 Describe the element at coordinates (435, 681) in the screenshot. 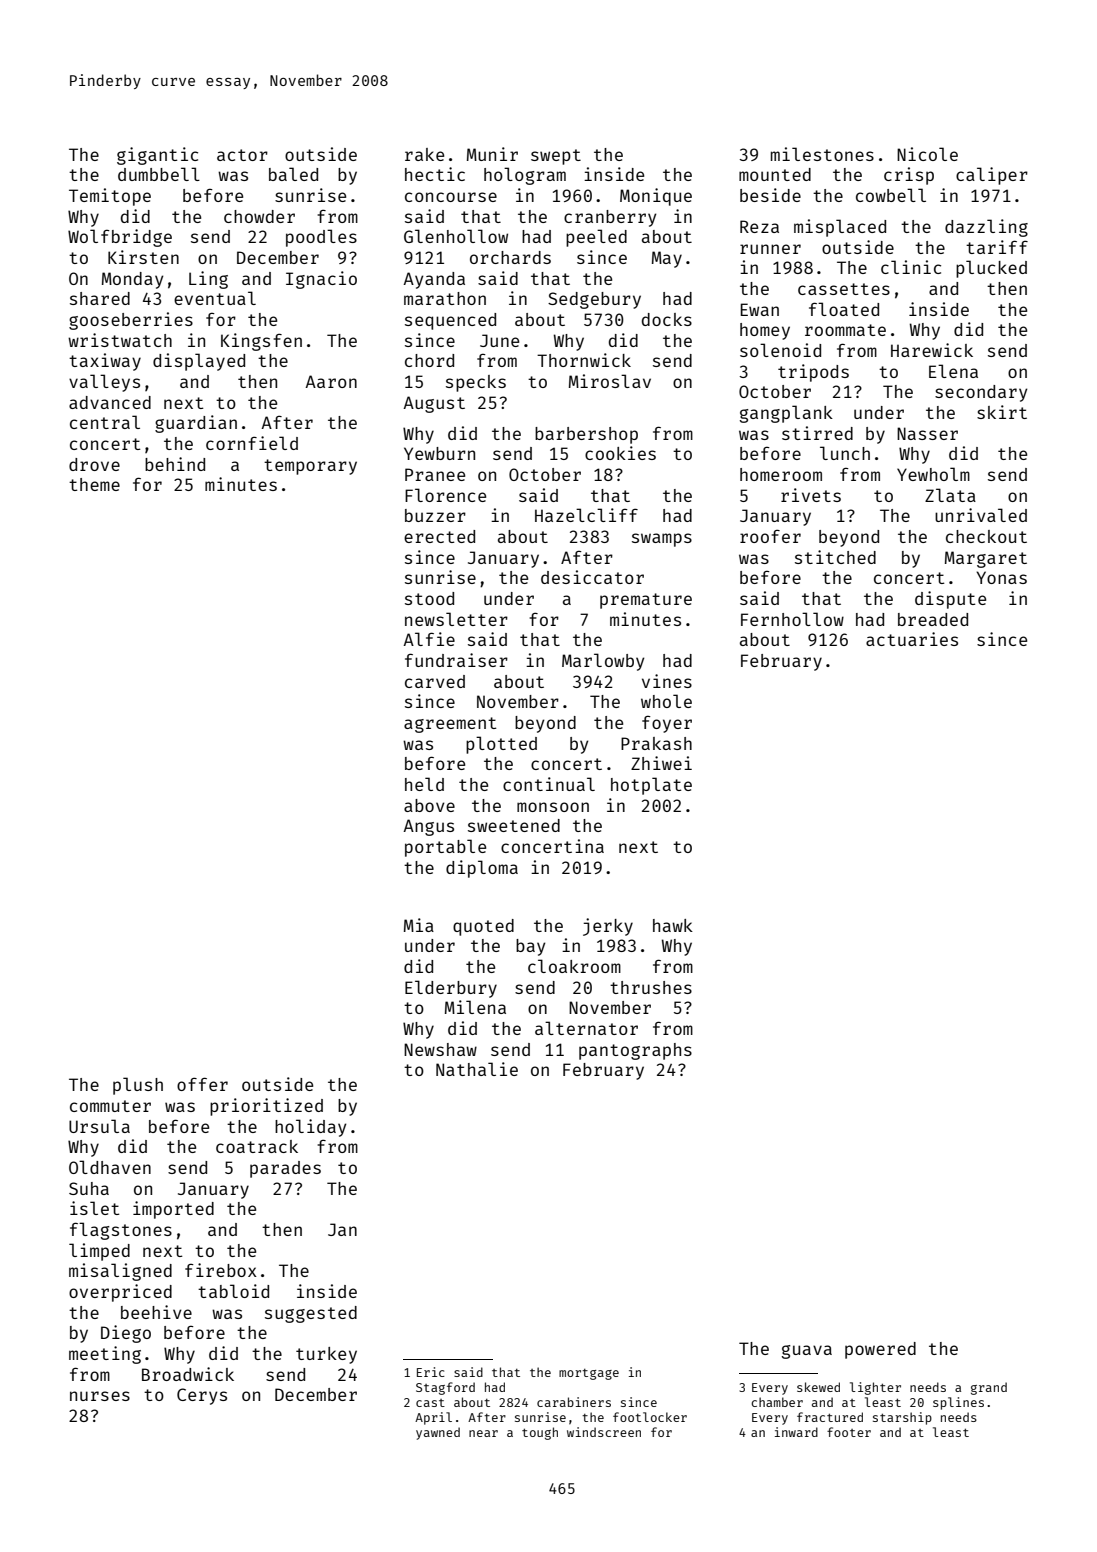

I see `carved` at that location.
